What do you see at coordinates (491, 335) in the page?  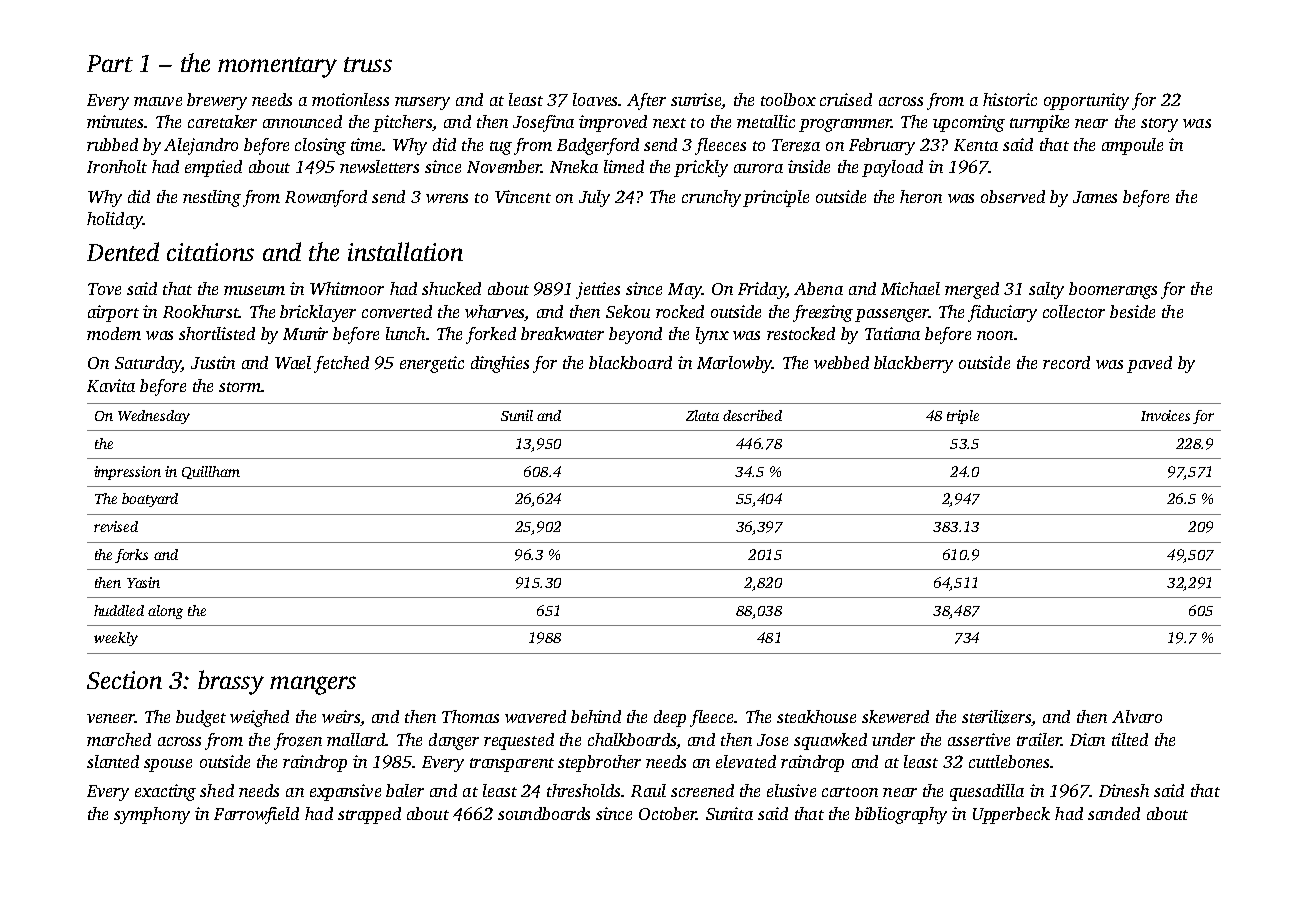 I see `forked` at bounding box center [491, 335].
